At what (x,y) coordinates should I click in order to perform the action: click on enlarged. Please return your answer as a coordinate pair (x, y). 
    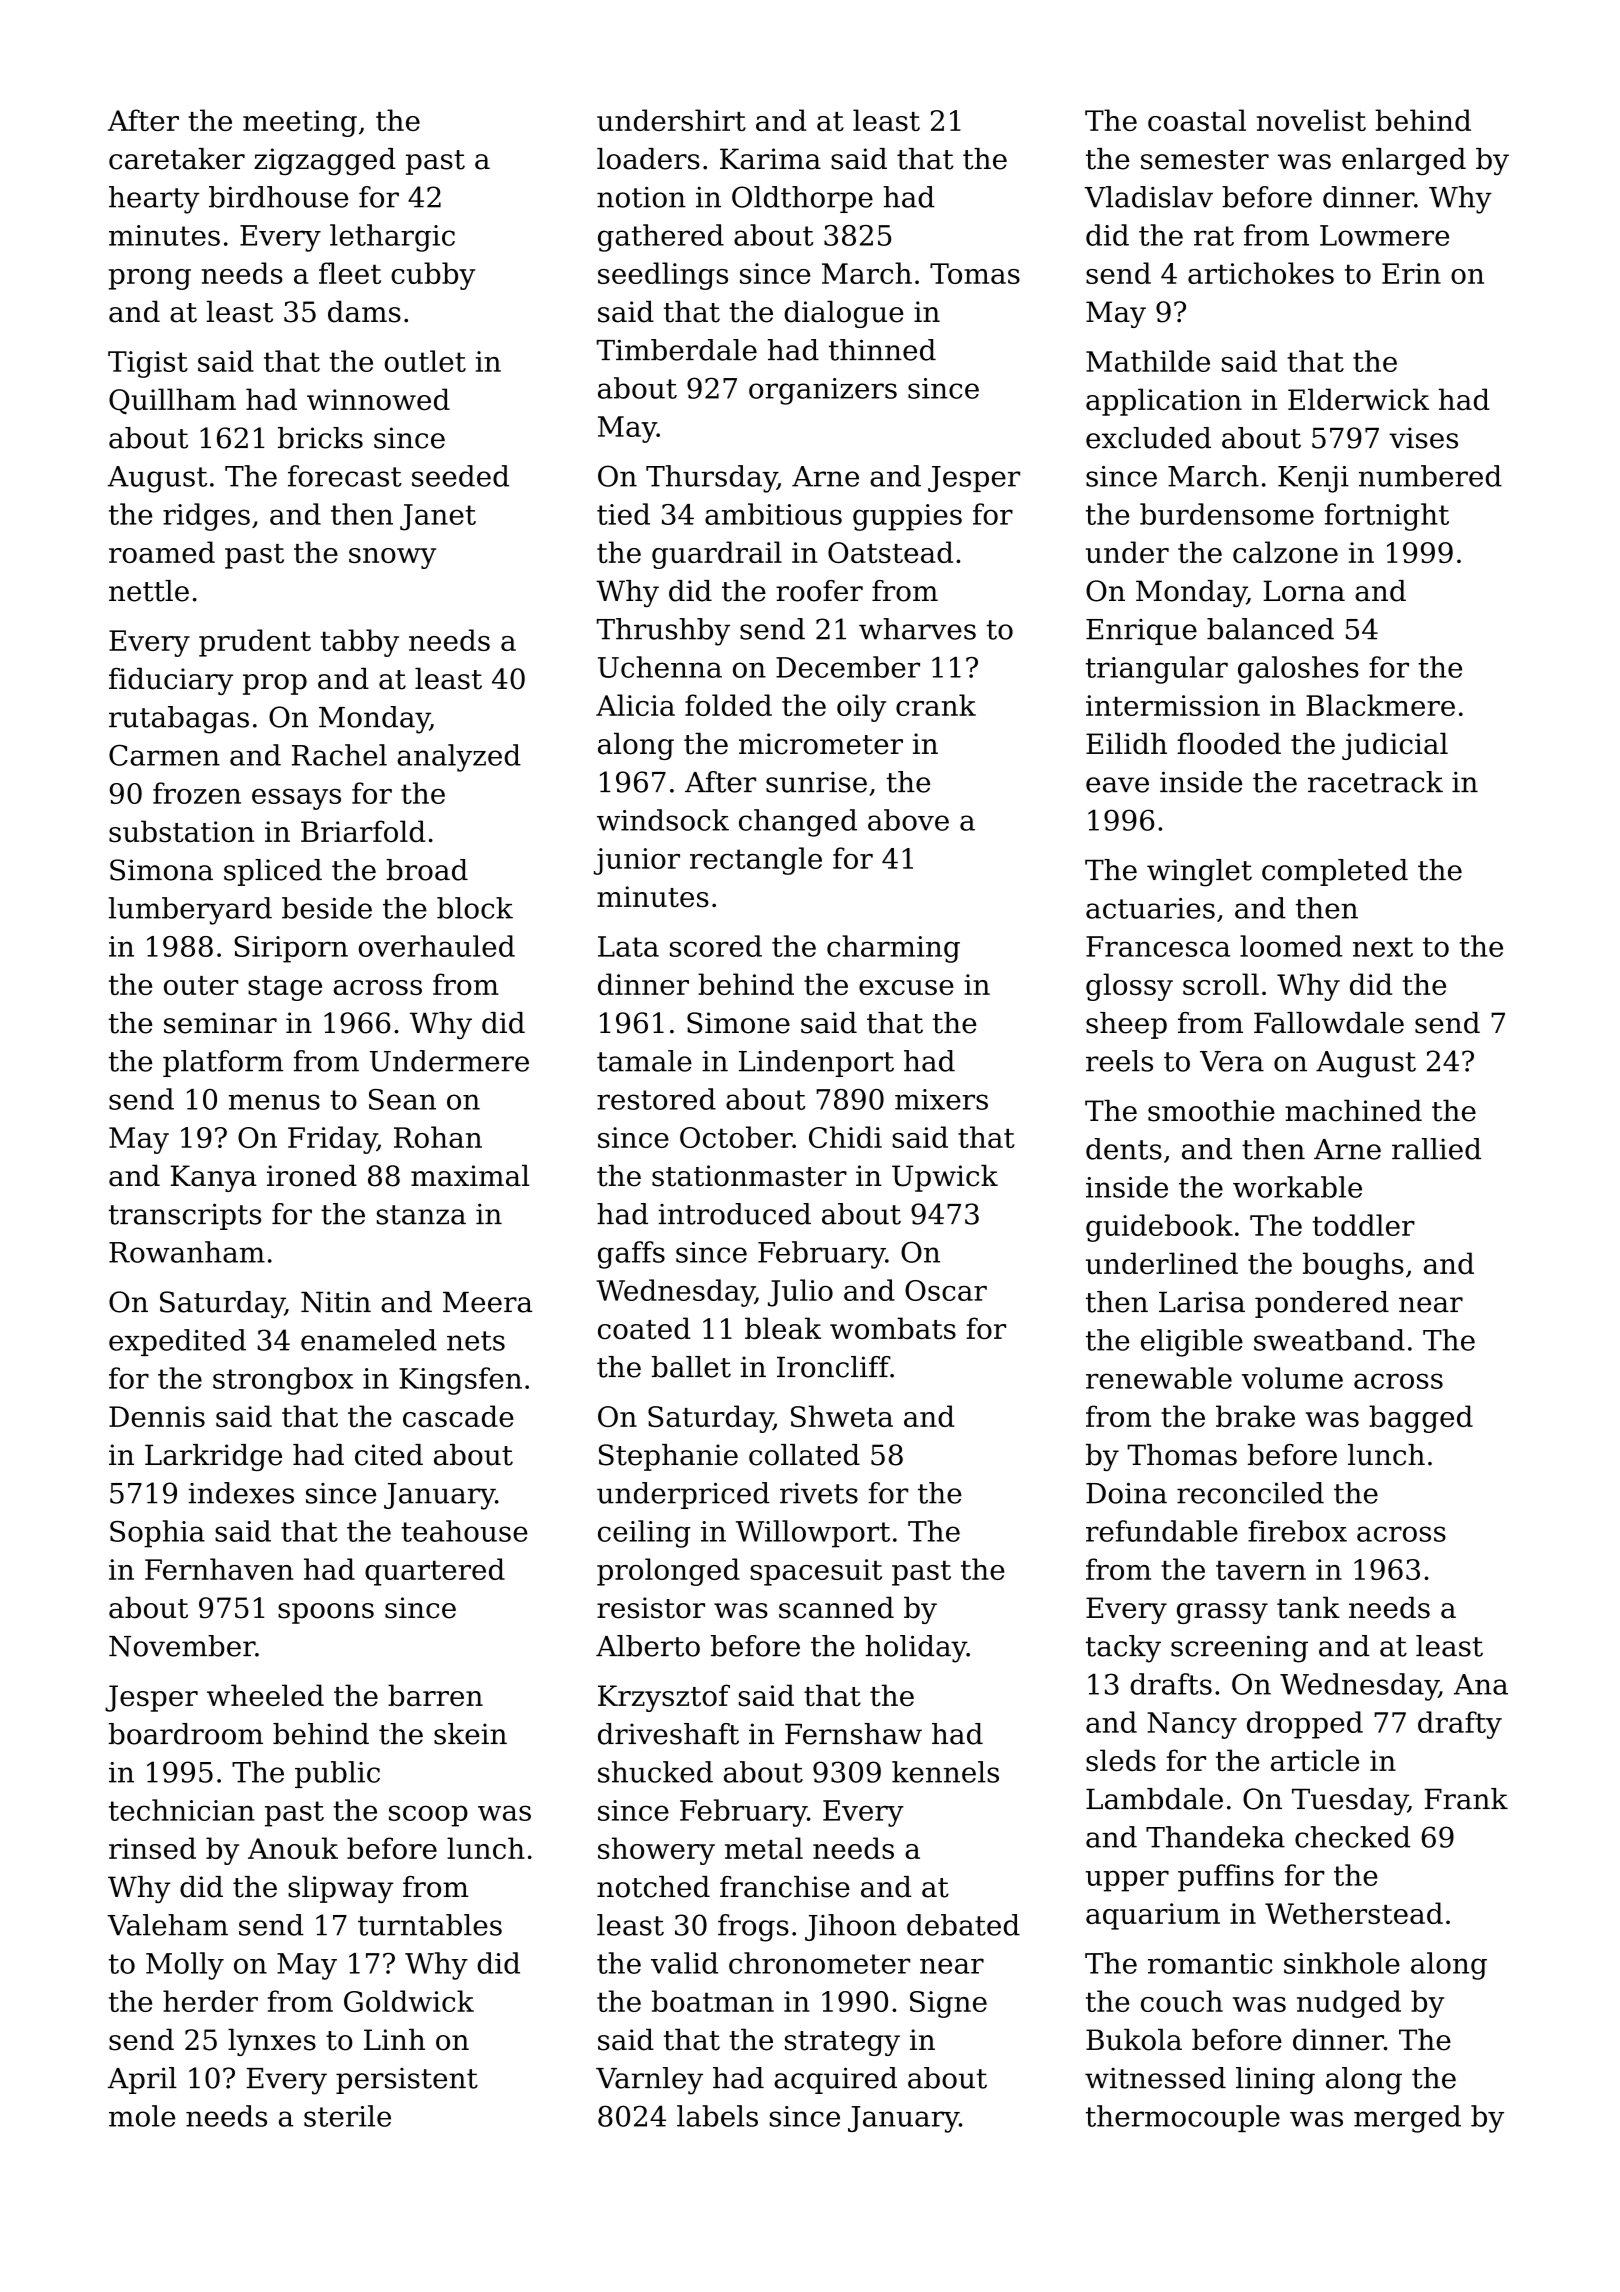
    Looking at the image, I should click on (1404, 161).
